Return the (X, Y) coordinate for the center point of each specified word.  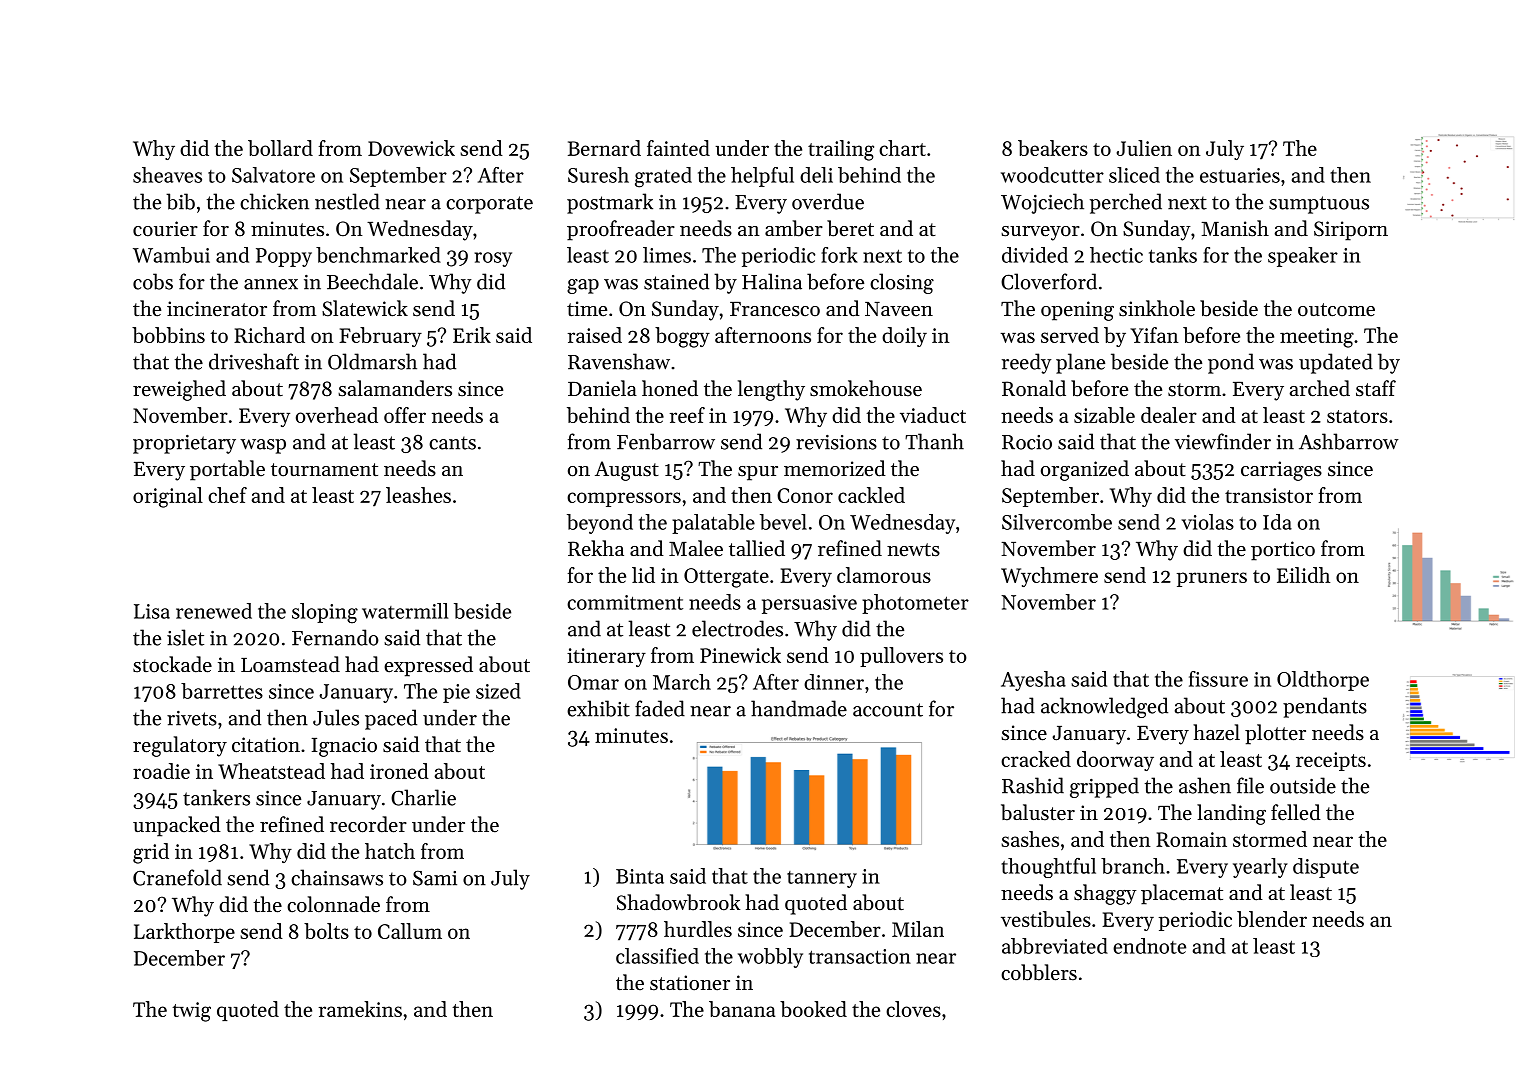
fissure (1218, 679)
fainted (678, 148)
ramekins (360, 1009)
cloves (913, 1009)
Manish (1235, 228)
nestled (347, 201)
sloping (325, 613)
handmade (799, 708)
